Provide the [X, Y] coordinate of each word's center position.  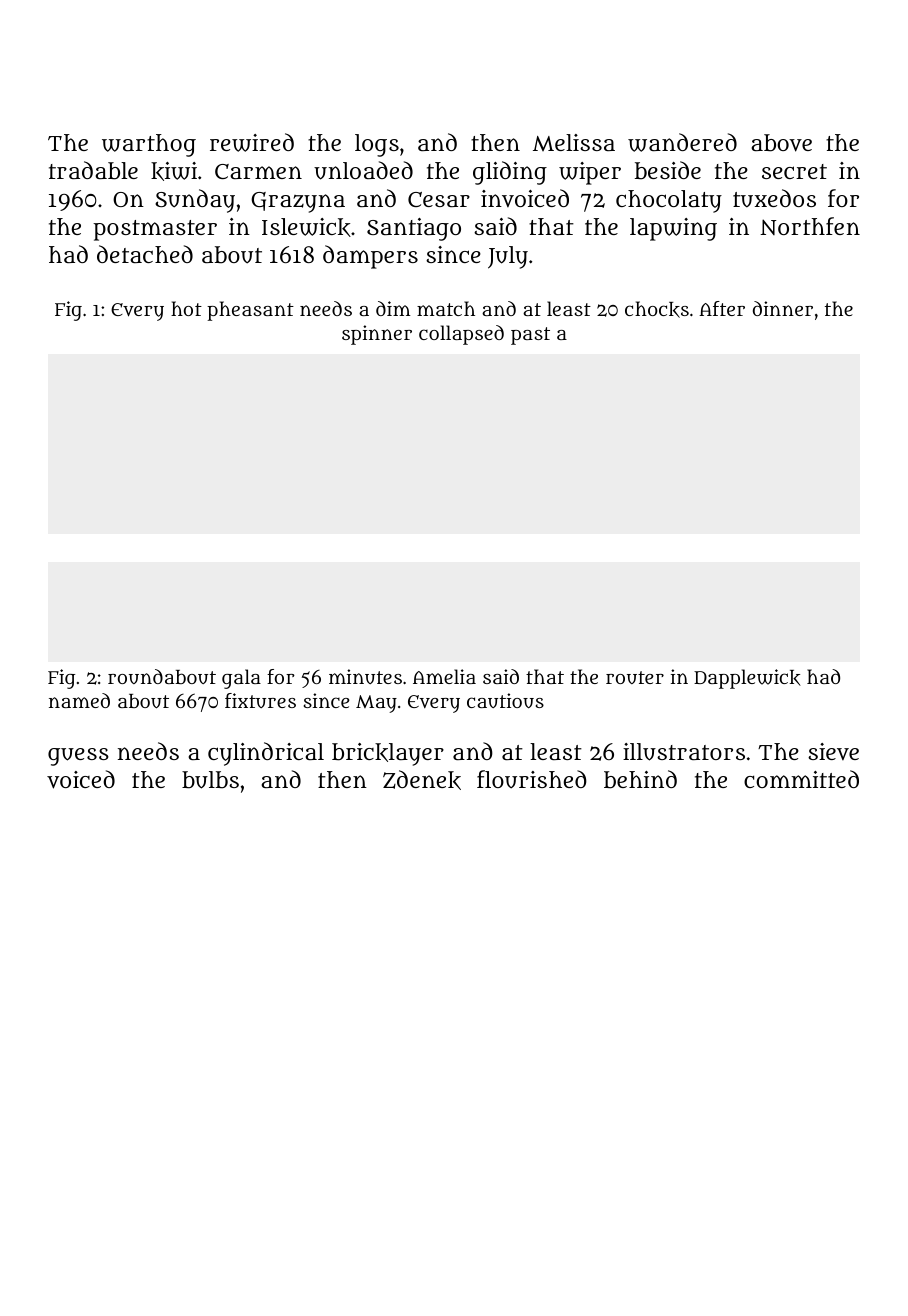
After [722, 308]
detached [145, 254]
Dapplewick [747, 679]
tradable [93, 170]
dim [393, 308]
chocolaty [669, 201]
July [508, 257]
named [79, 700]
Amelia [444, 676]
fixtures [260, 700]
